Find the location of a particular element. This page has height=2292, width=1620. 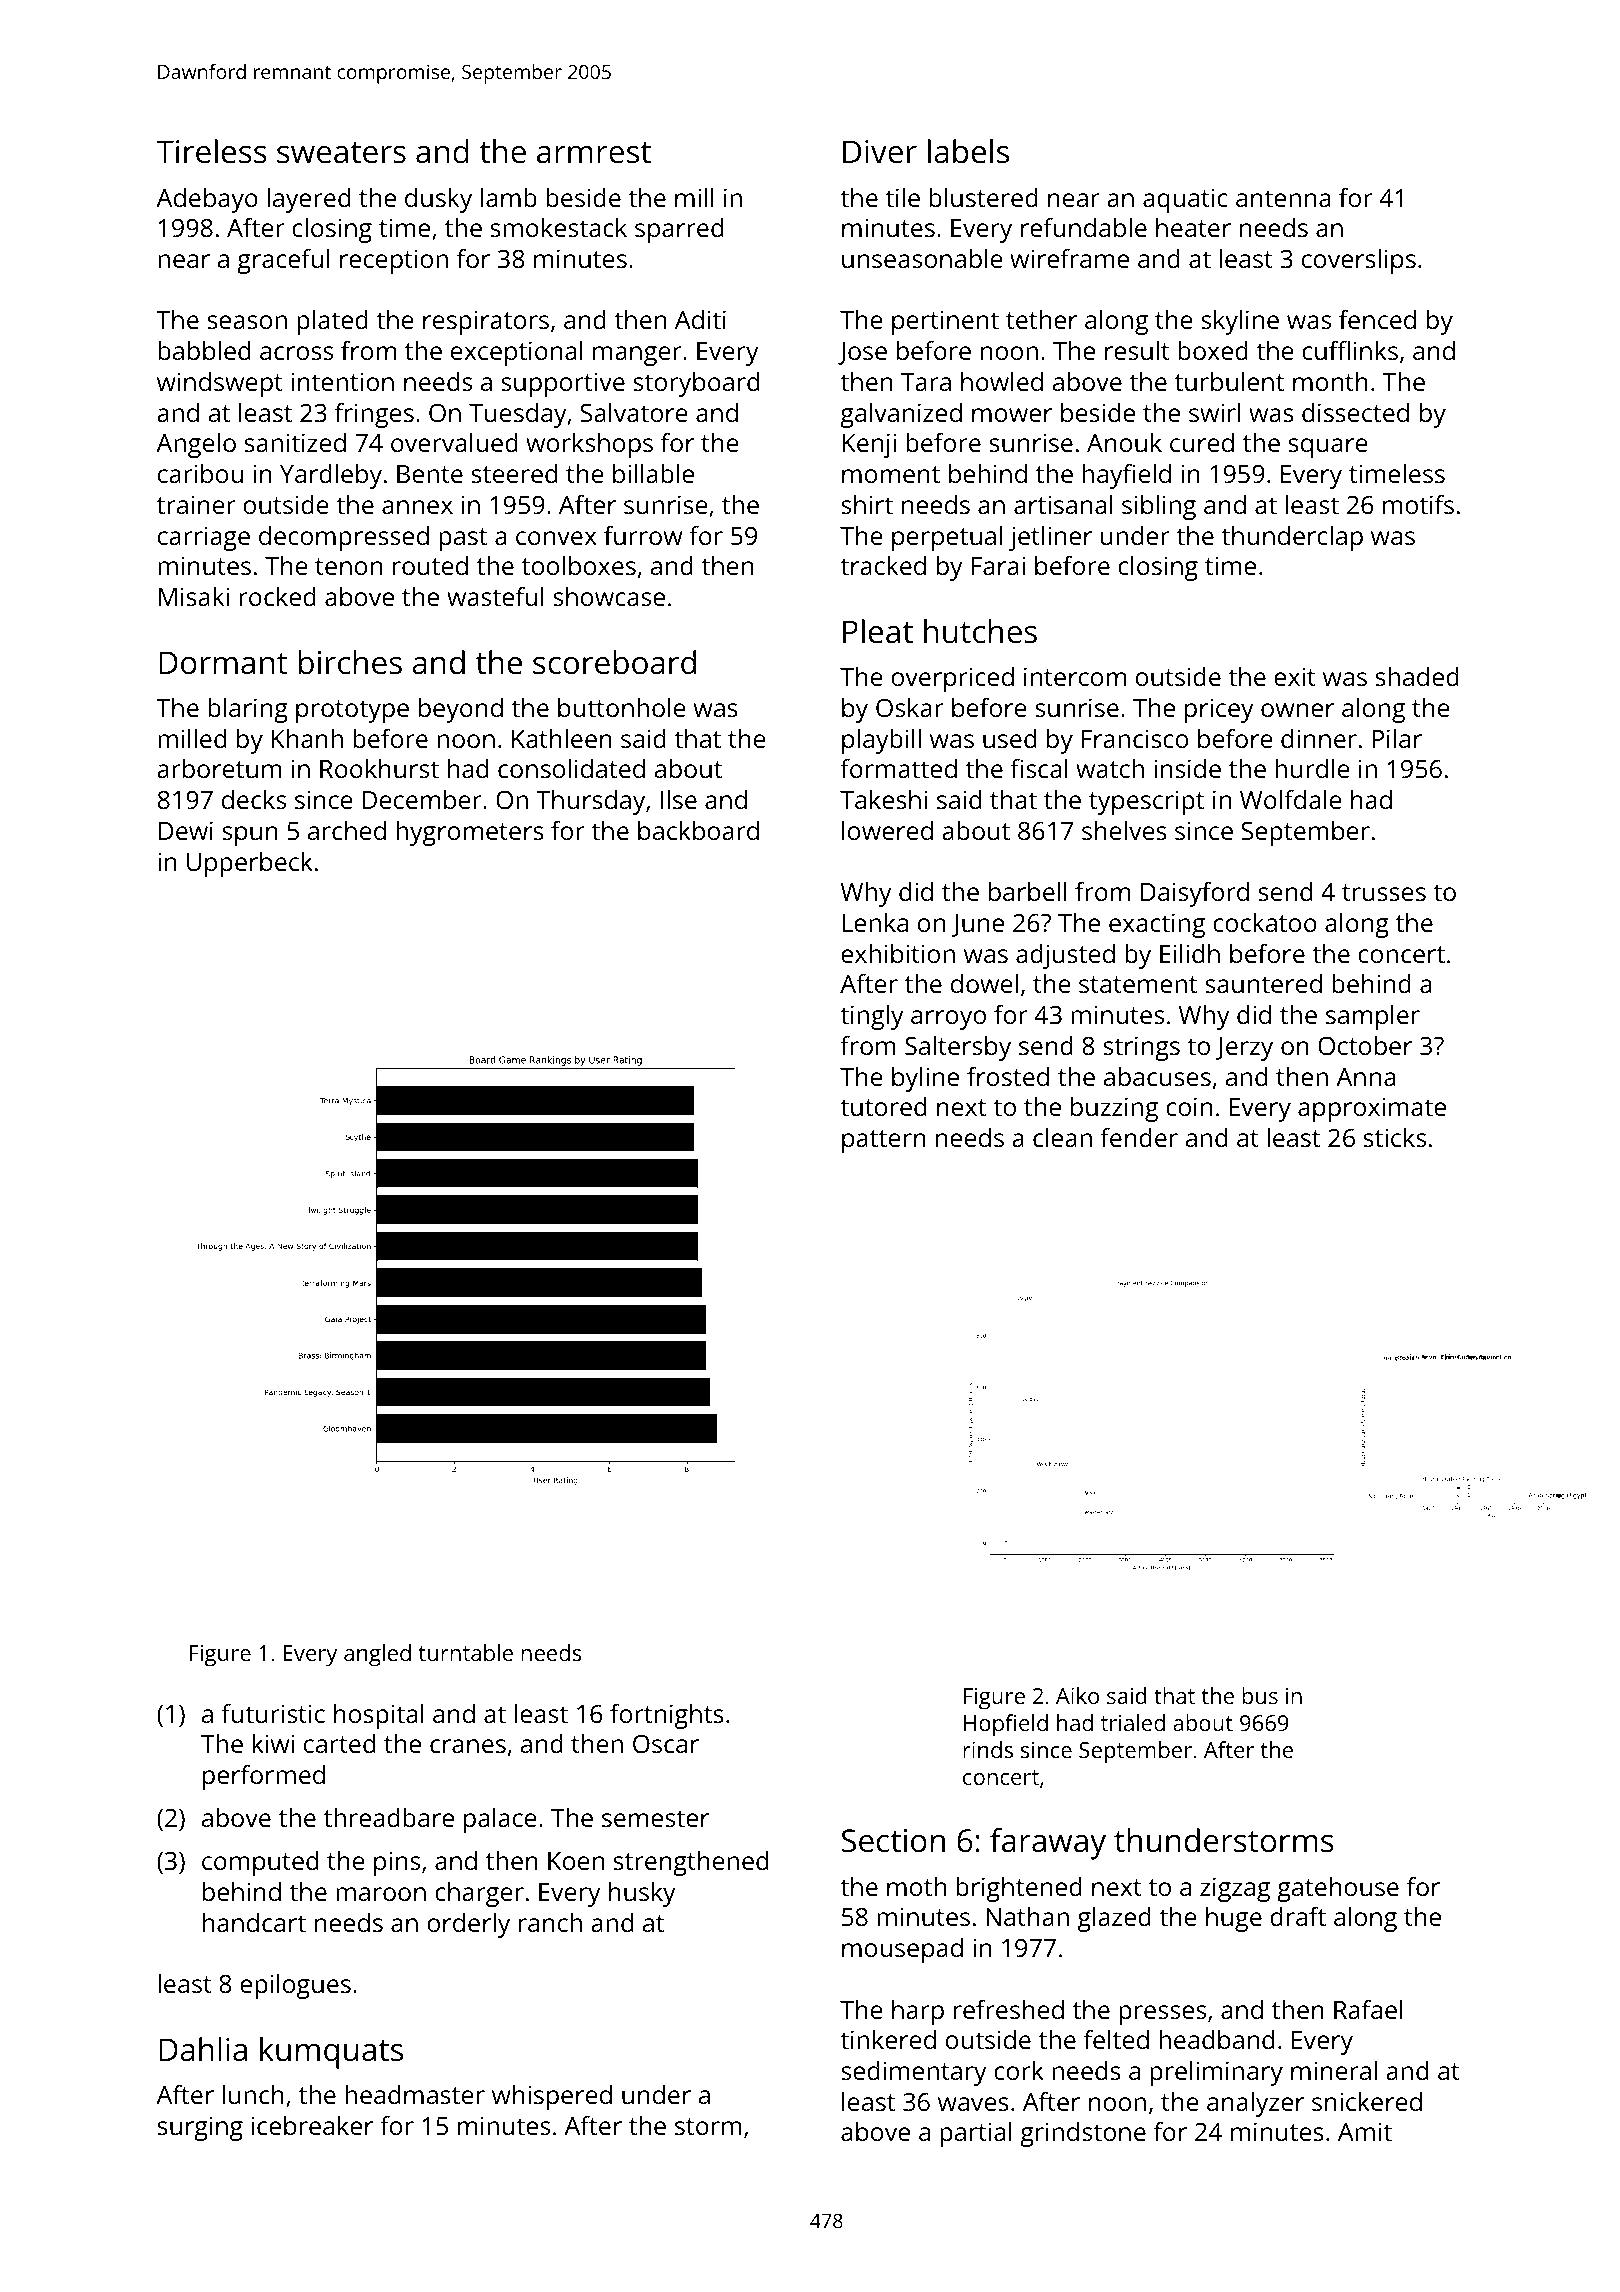

Adebayo is located at coordinates (207, 200).
